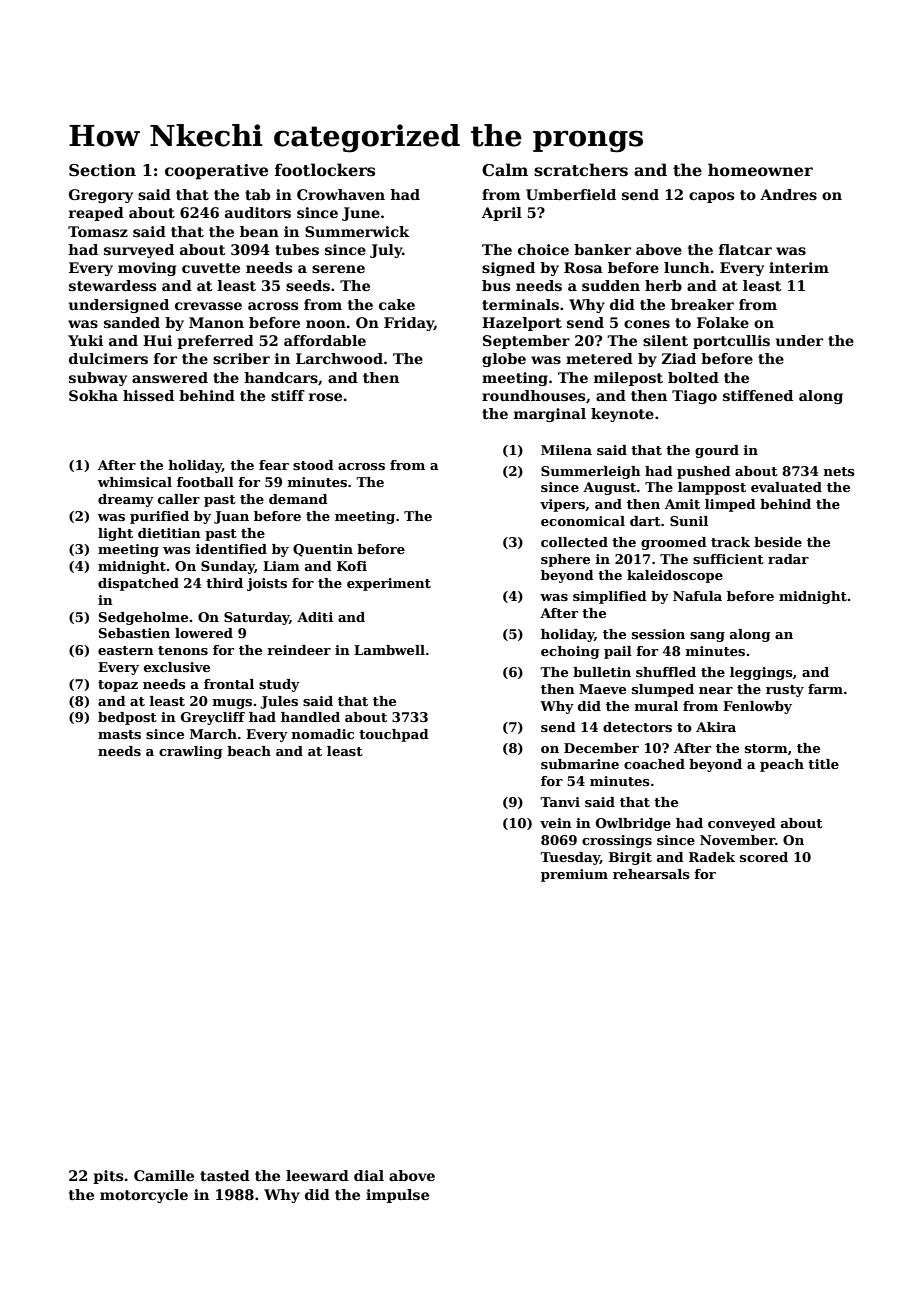 This page has height=1308, width=924. What do you see at coordinates (581, 170) in the page?
I see `scratchers` at bounding box center [581, 170].
